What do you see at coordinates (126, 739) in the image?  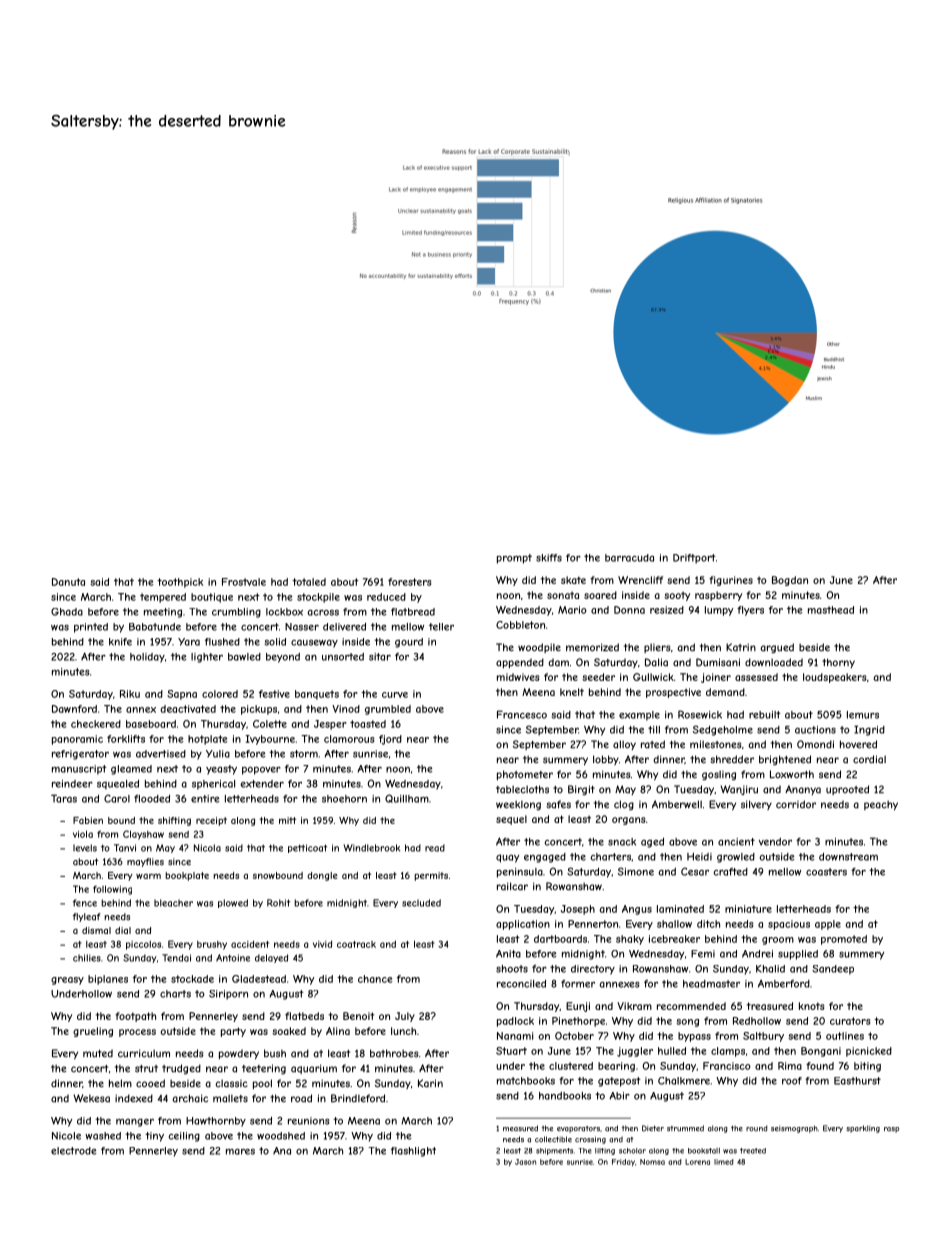 I see `forklifts` at bounding box center [126, 739].
